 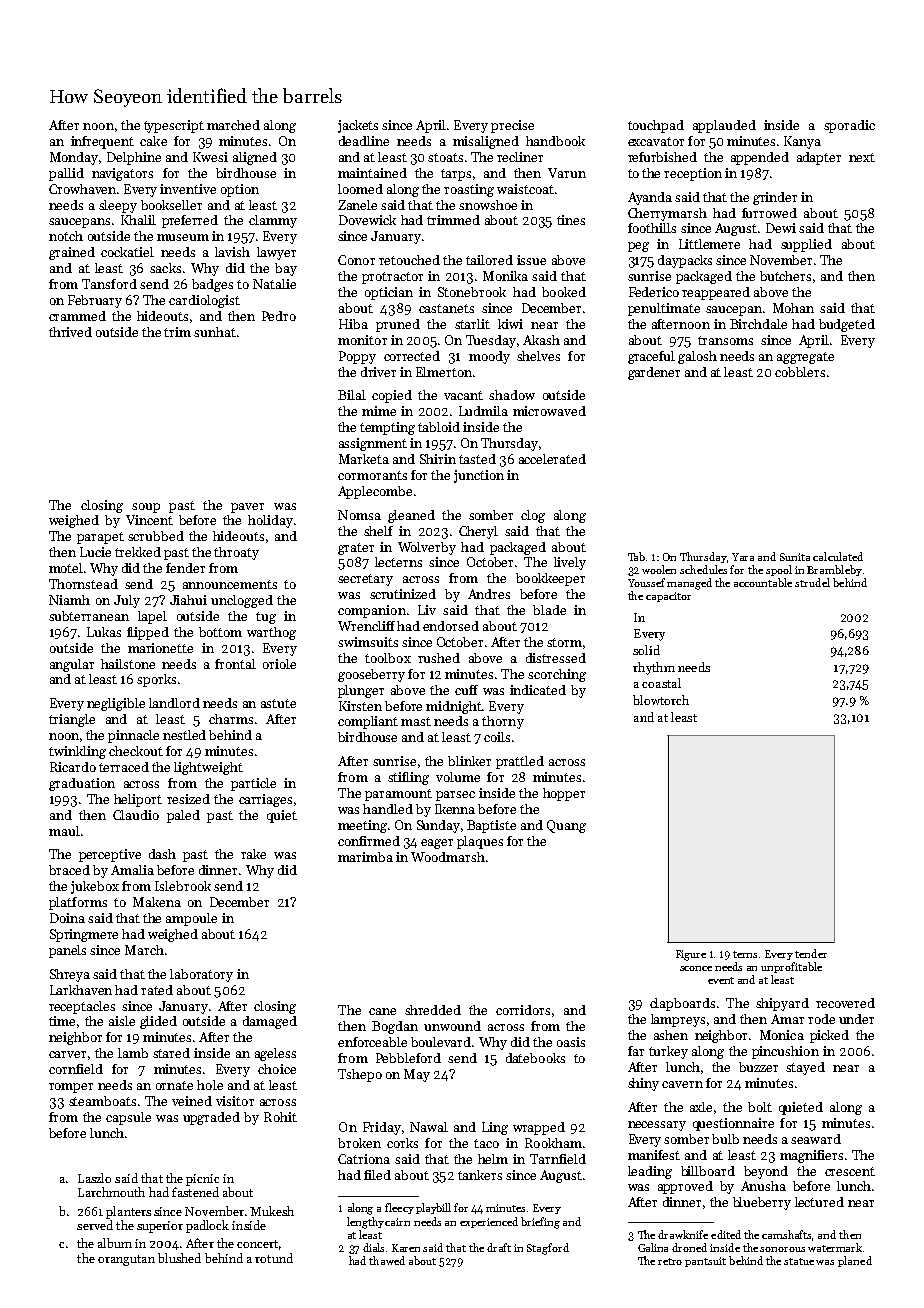 What do you see at coordinates (365, 857) in the page?
I see `marimba` at bounding box center [365, 857].
